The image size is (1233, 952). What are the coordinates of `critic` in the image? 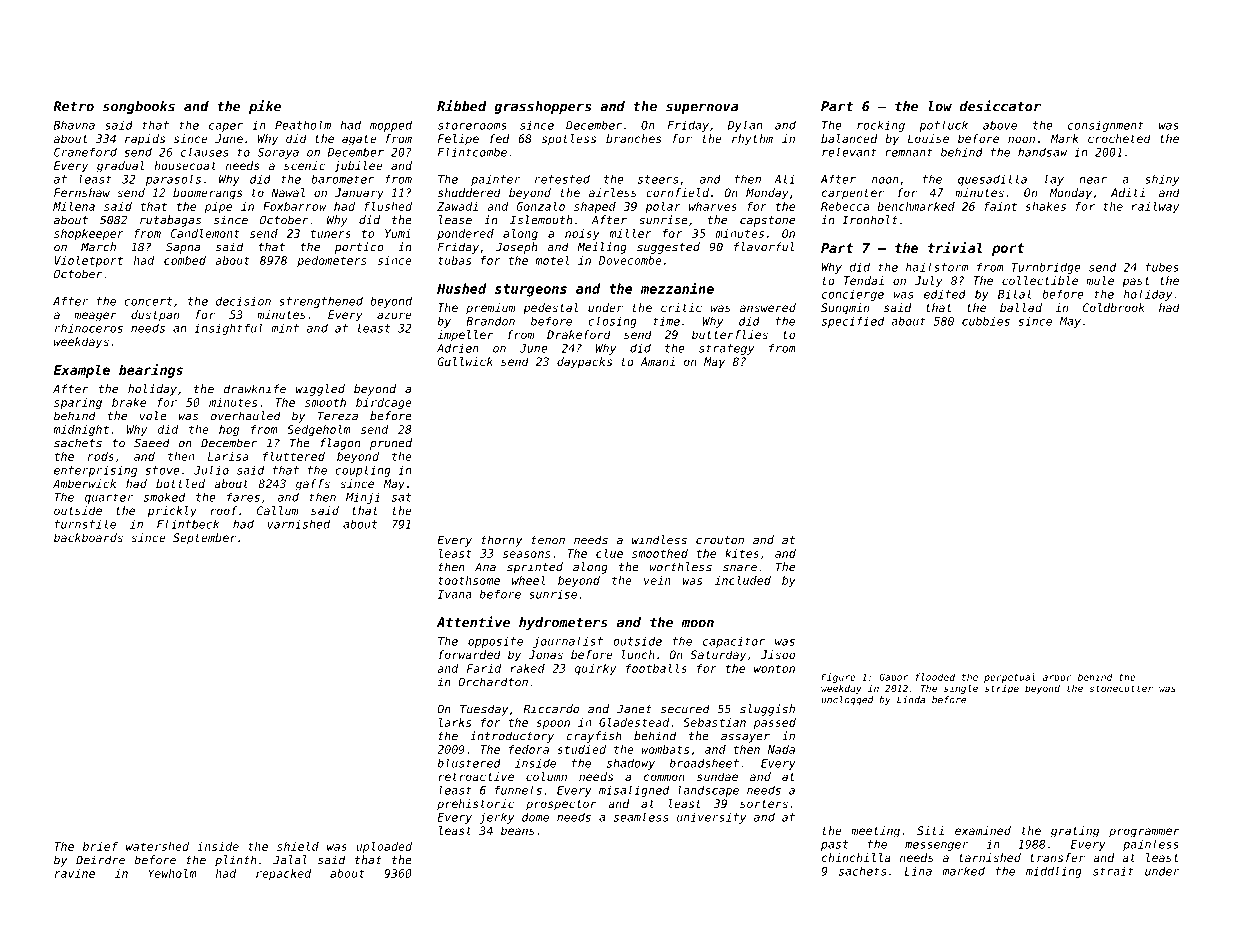 It's located at (681, 307).
